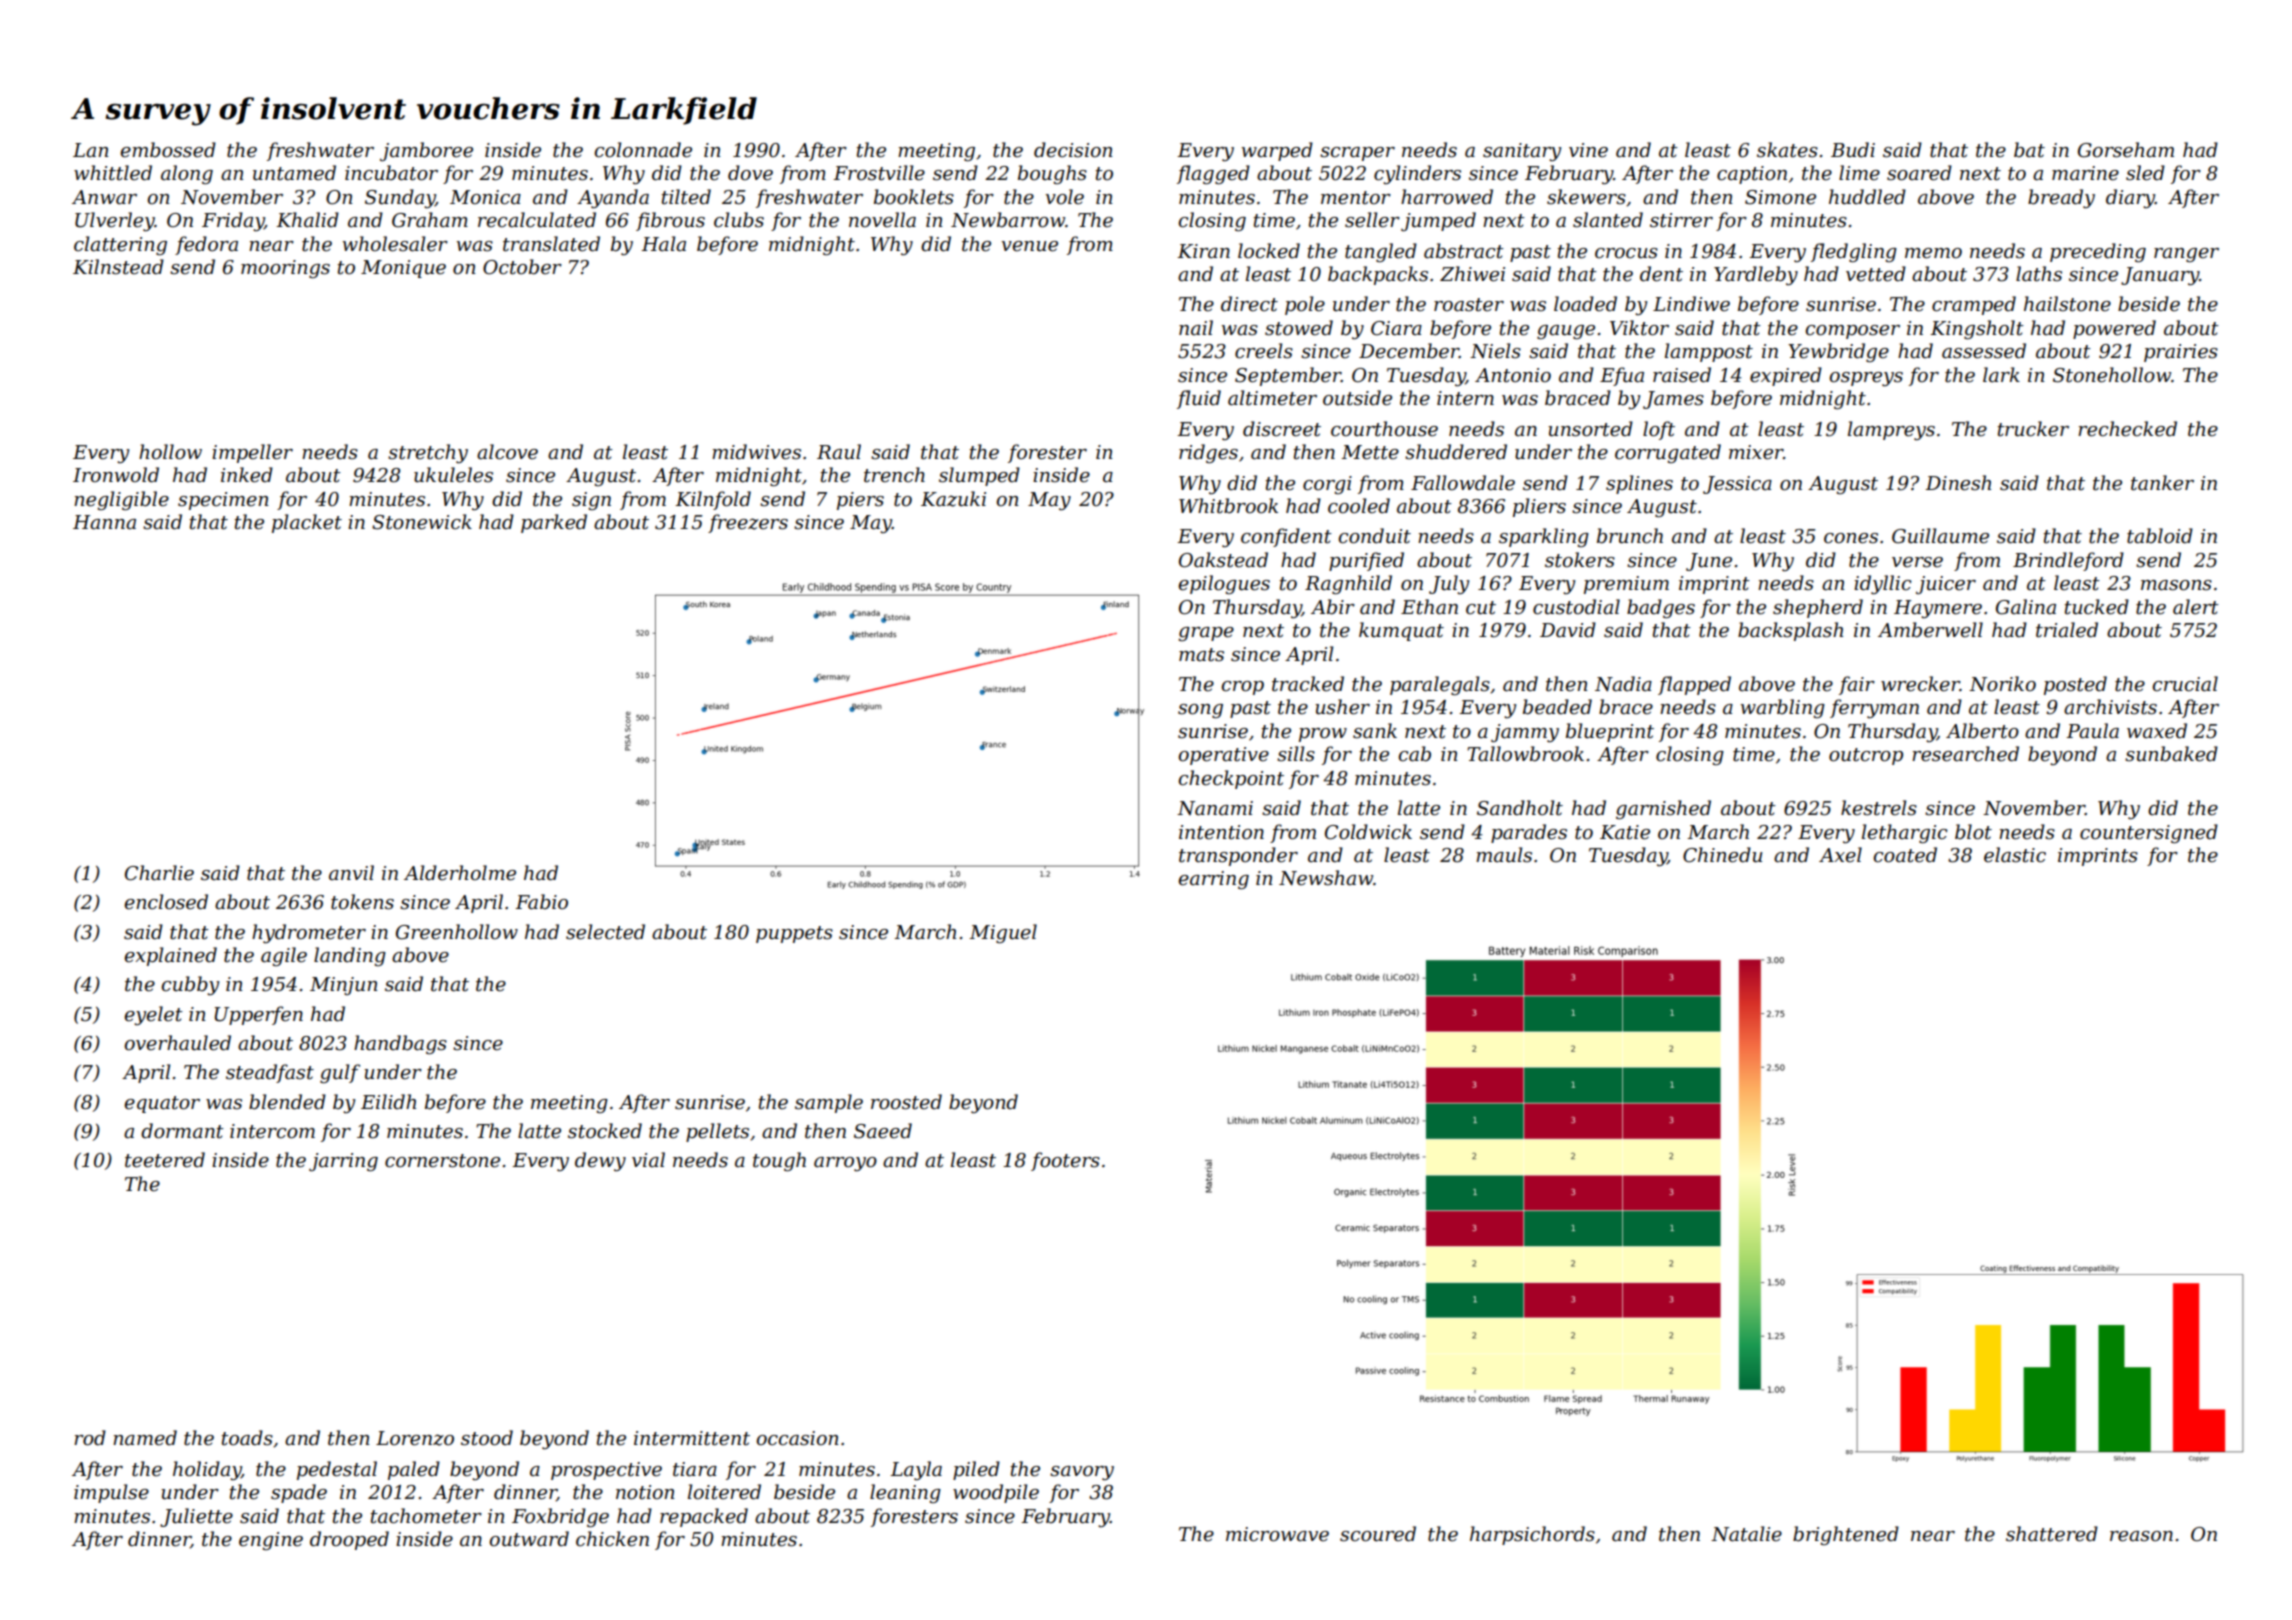 Image resolution: width=2292 pixels, height=1620 pixels. What do you see at coordinates (1065, 1161) in the document?
I see `footers` at bounding box center [1065, 1161].
